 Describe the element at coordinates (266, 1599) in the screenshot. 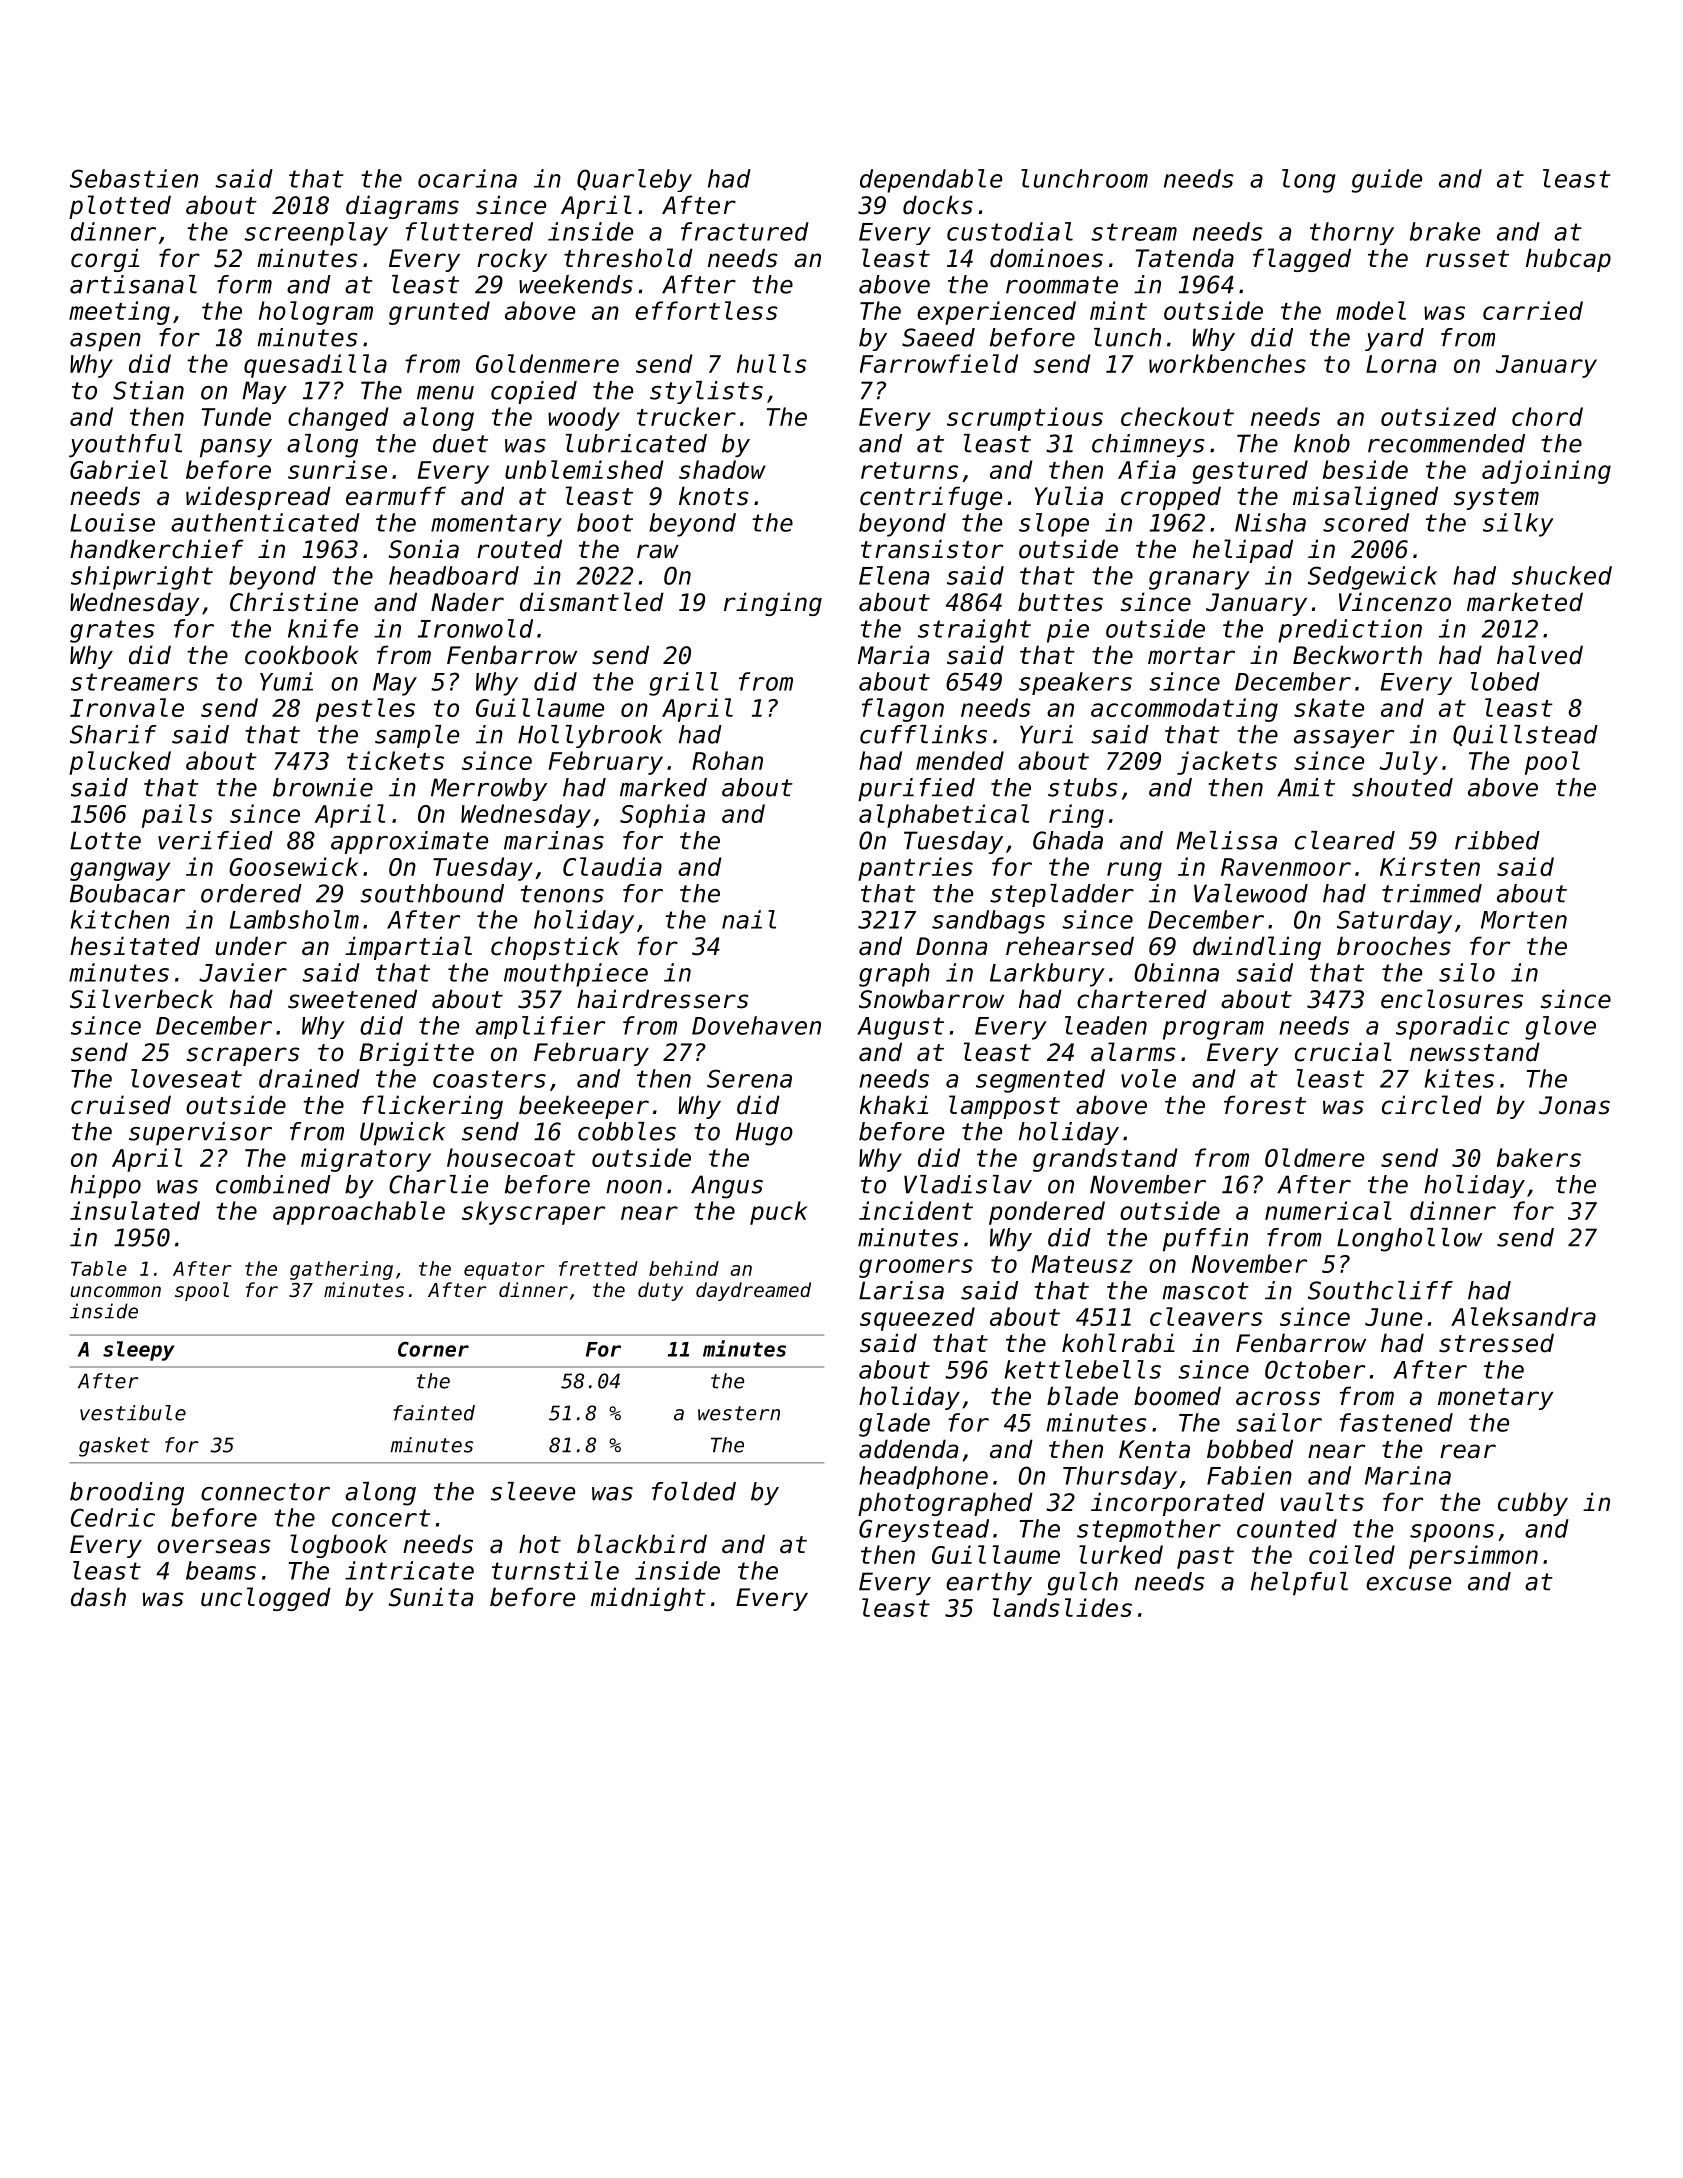

I see `unclogged` at that location.
